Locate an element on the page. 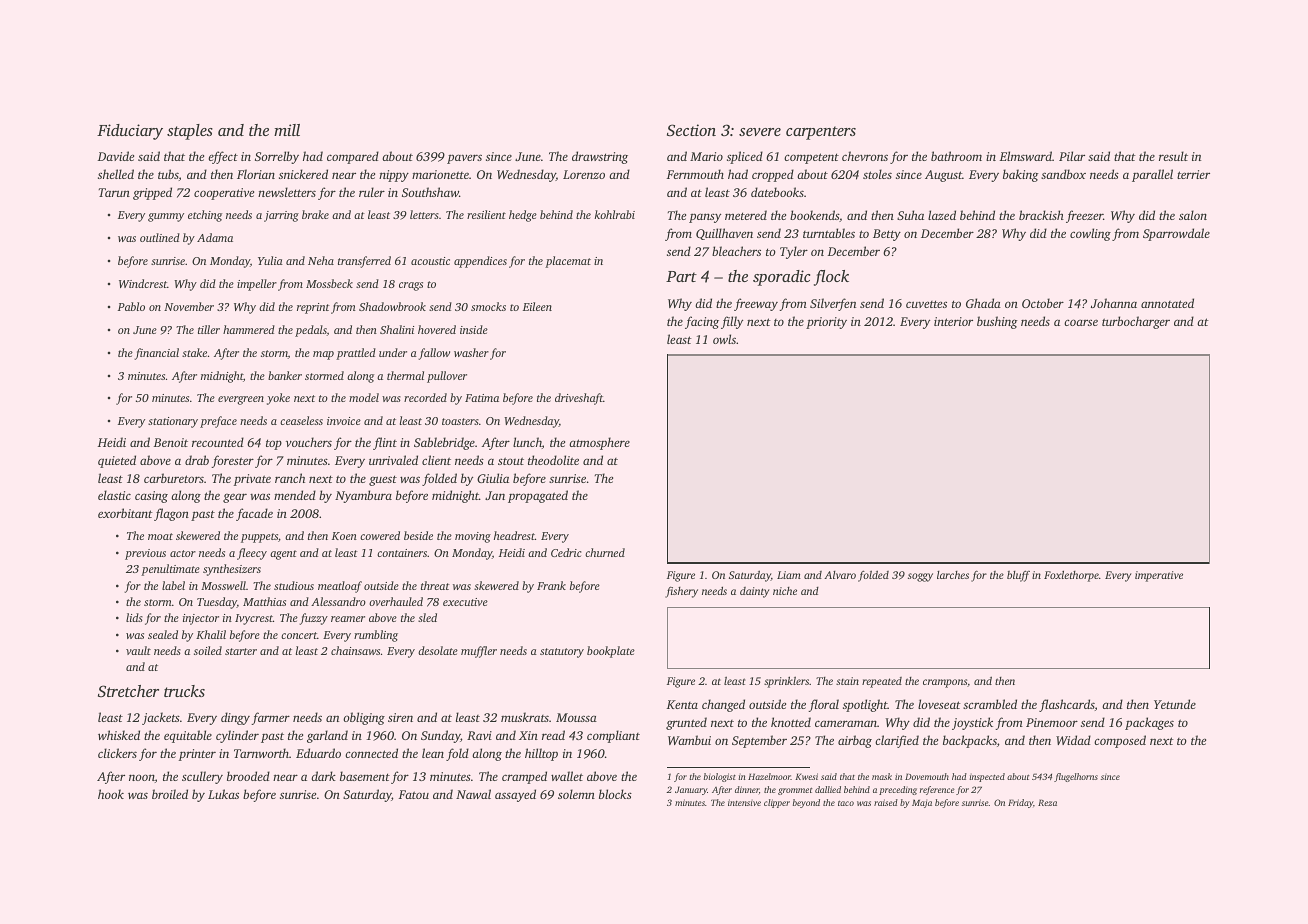  exorbitant is located at coordinates (125, 513).
